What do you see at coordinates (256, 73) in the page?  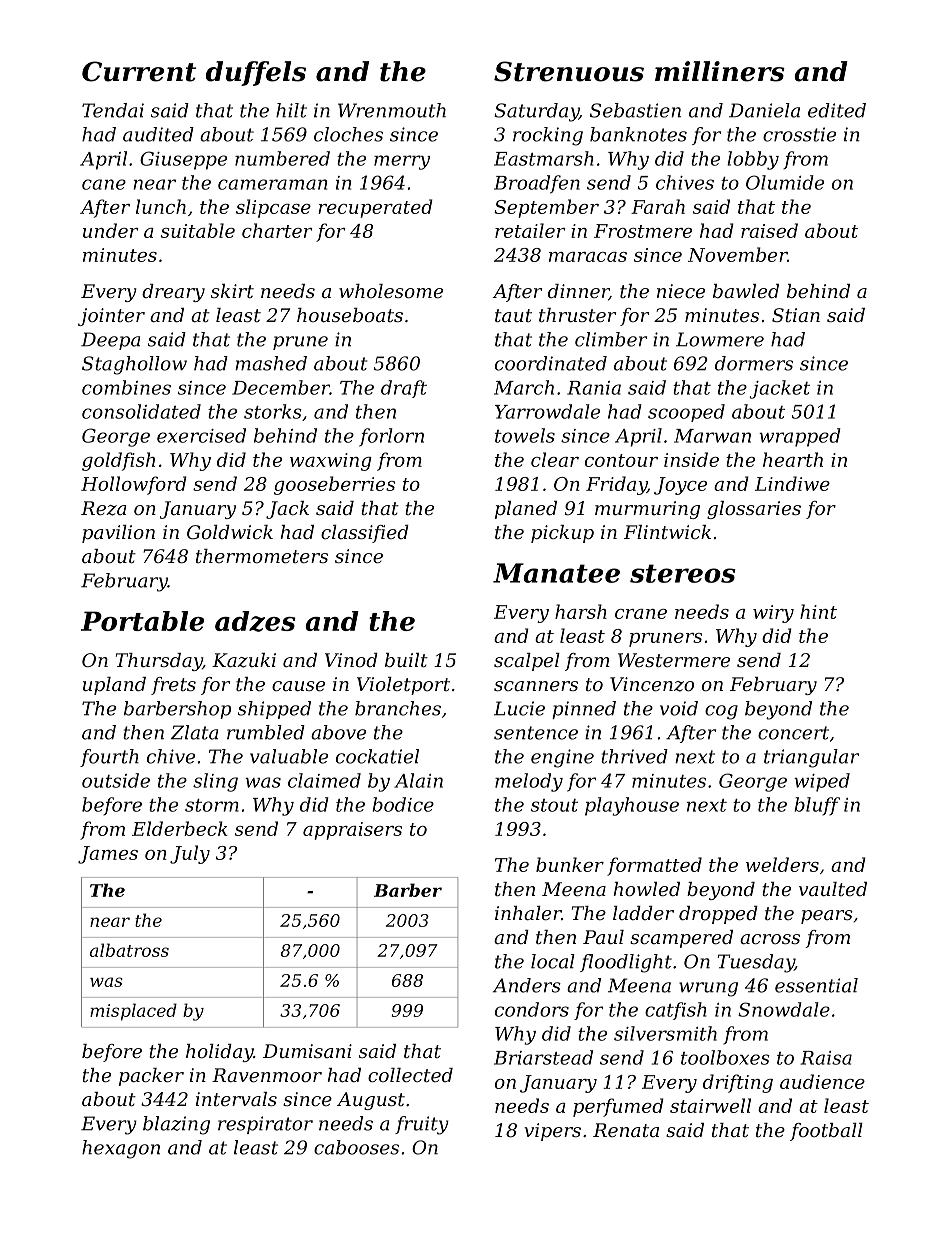 I see `duffels` at bounding box center [256, 73].
